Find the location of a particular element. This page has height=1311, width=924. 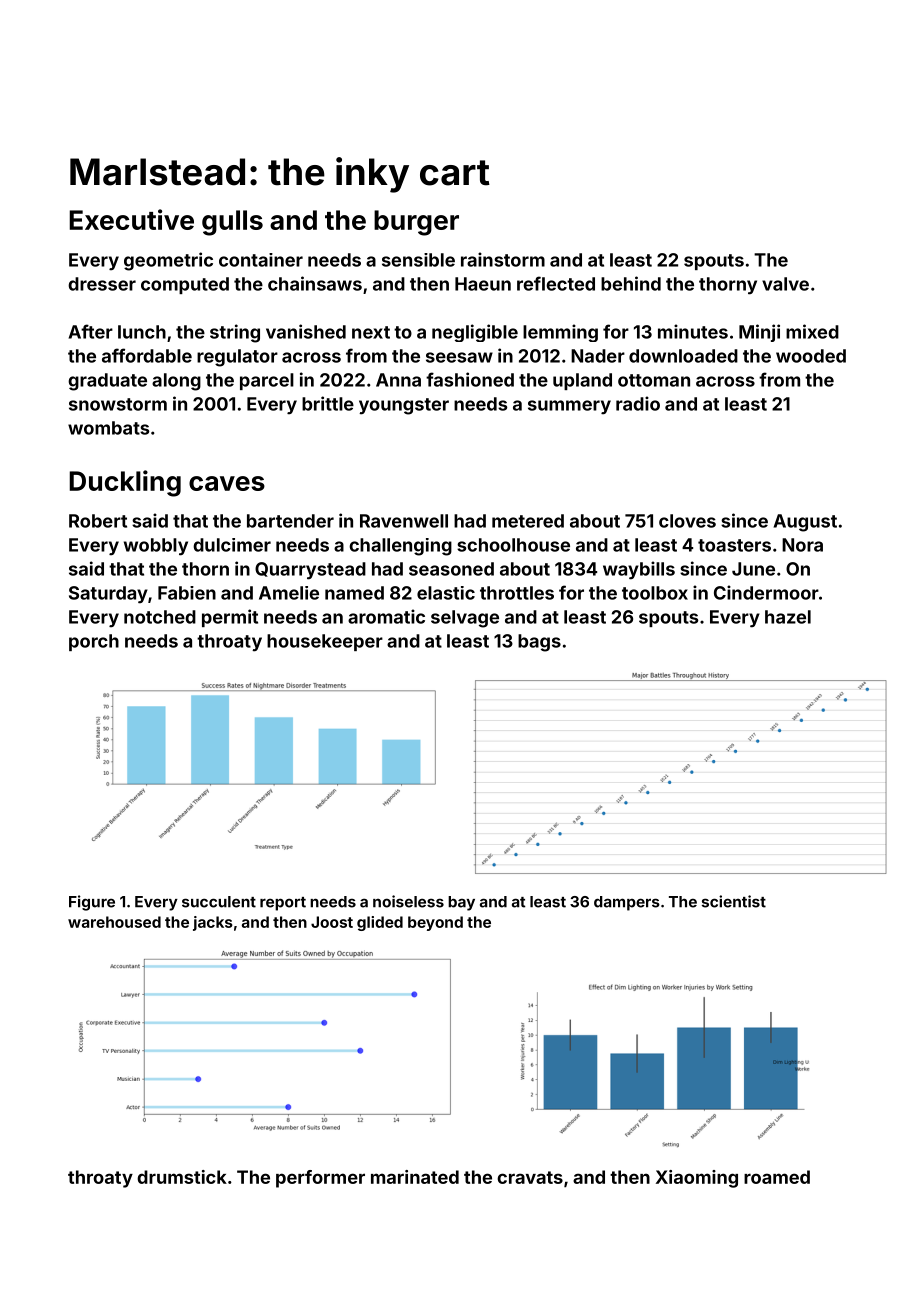

dulcimer is located at coordinates (232, 545).
